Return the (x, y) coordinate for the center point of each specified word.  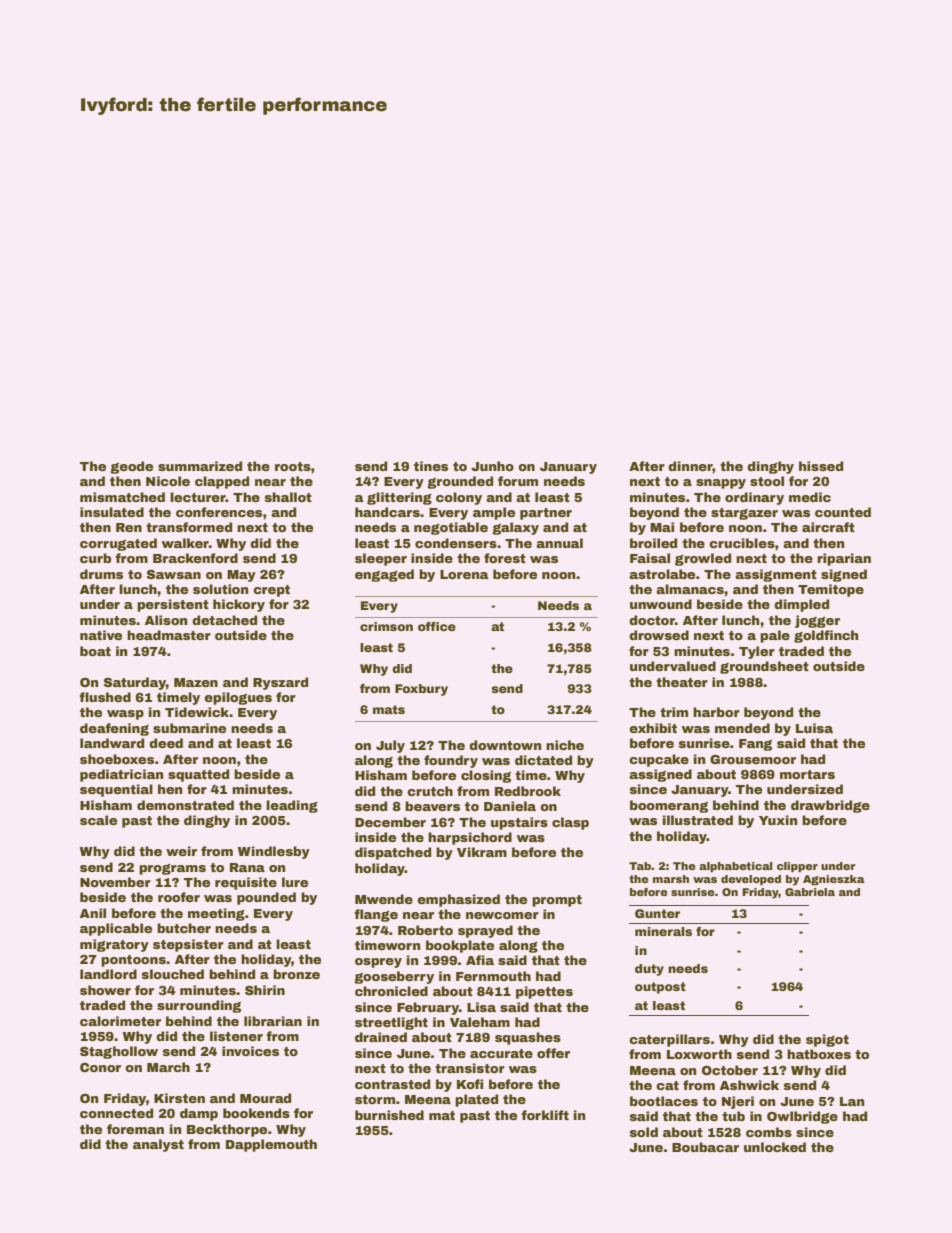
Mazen (196, 682)
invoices (250, 1051)
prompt (557, 901)
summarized (200, 466)
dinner (690, 467)
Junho (492, 466)
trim (674, 712)
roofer (179, 897)
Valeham (480, 1022)
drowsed (659, 635)
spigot (827, 1040)
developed (751, 880)
